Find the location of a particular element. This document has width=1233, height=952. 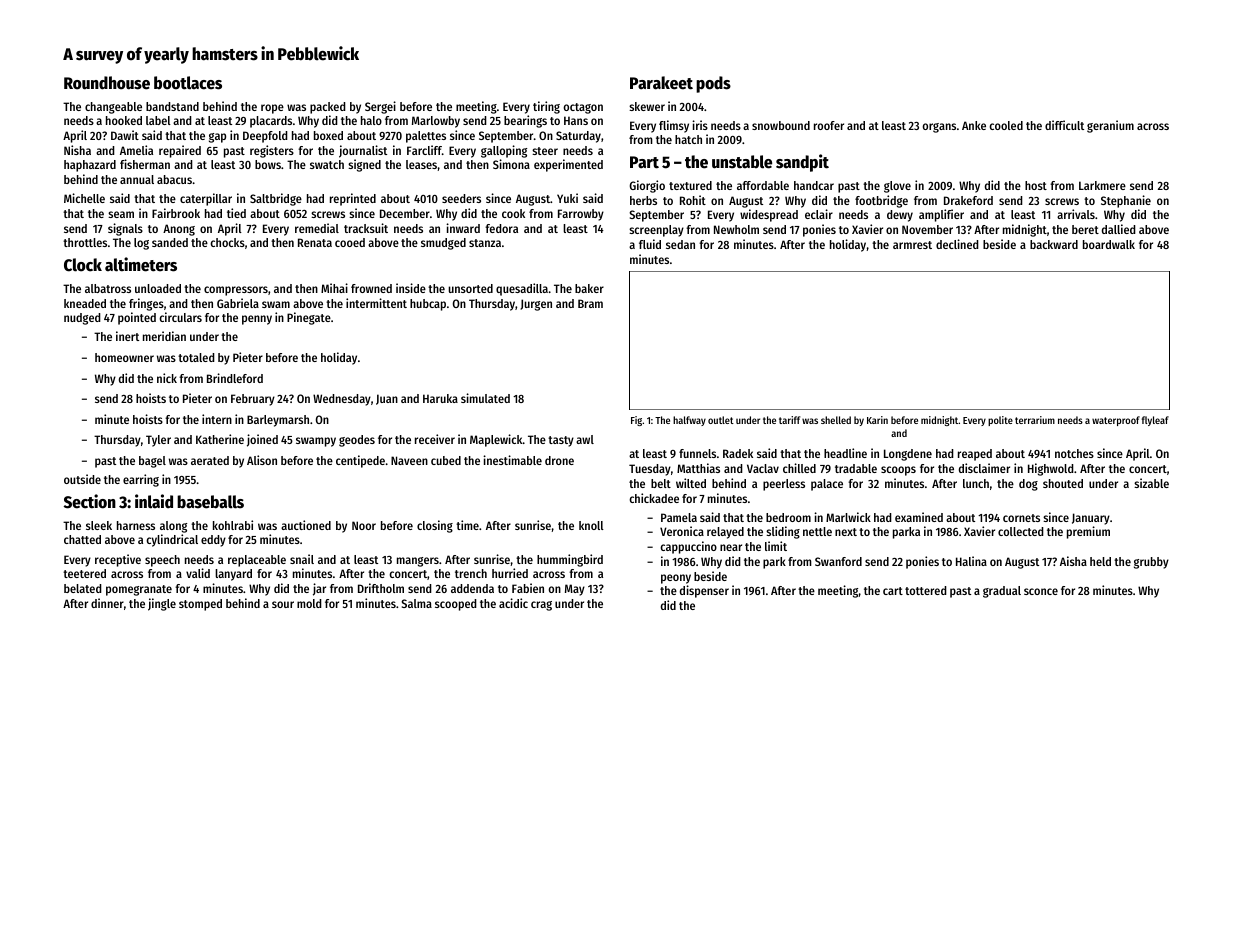

declined is located at coordinates (957, 244).
